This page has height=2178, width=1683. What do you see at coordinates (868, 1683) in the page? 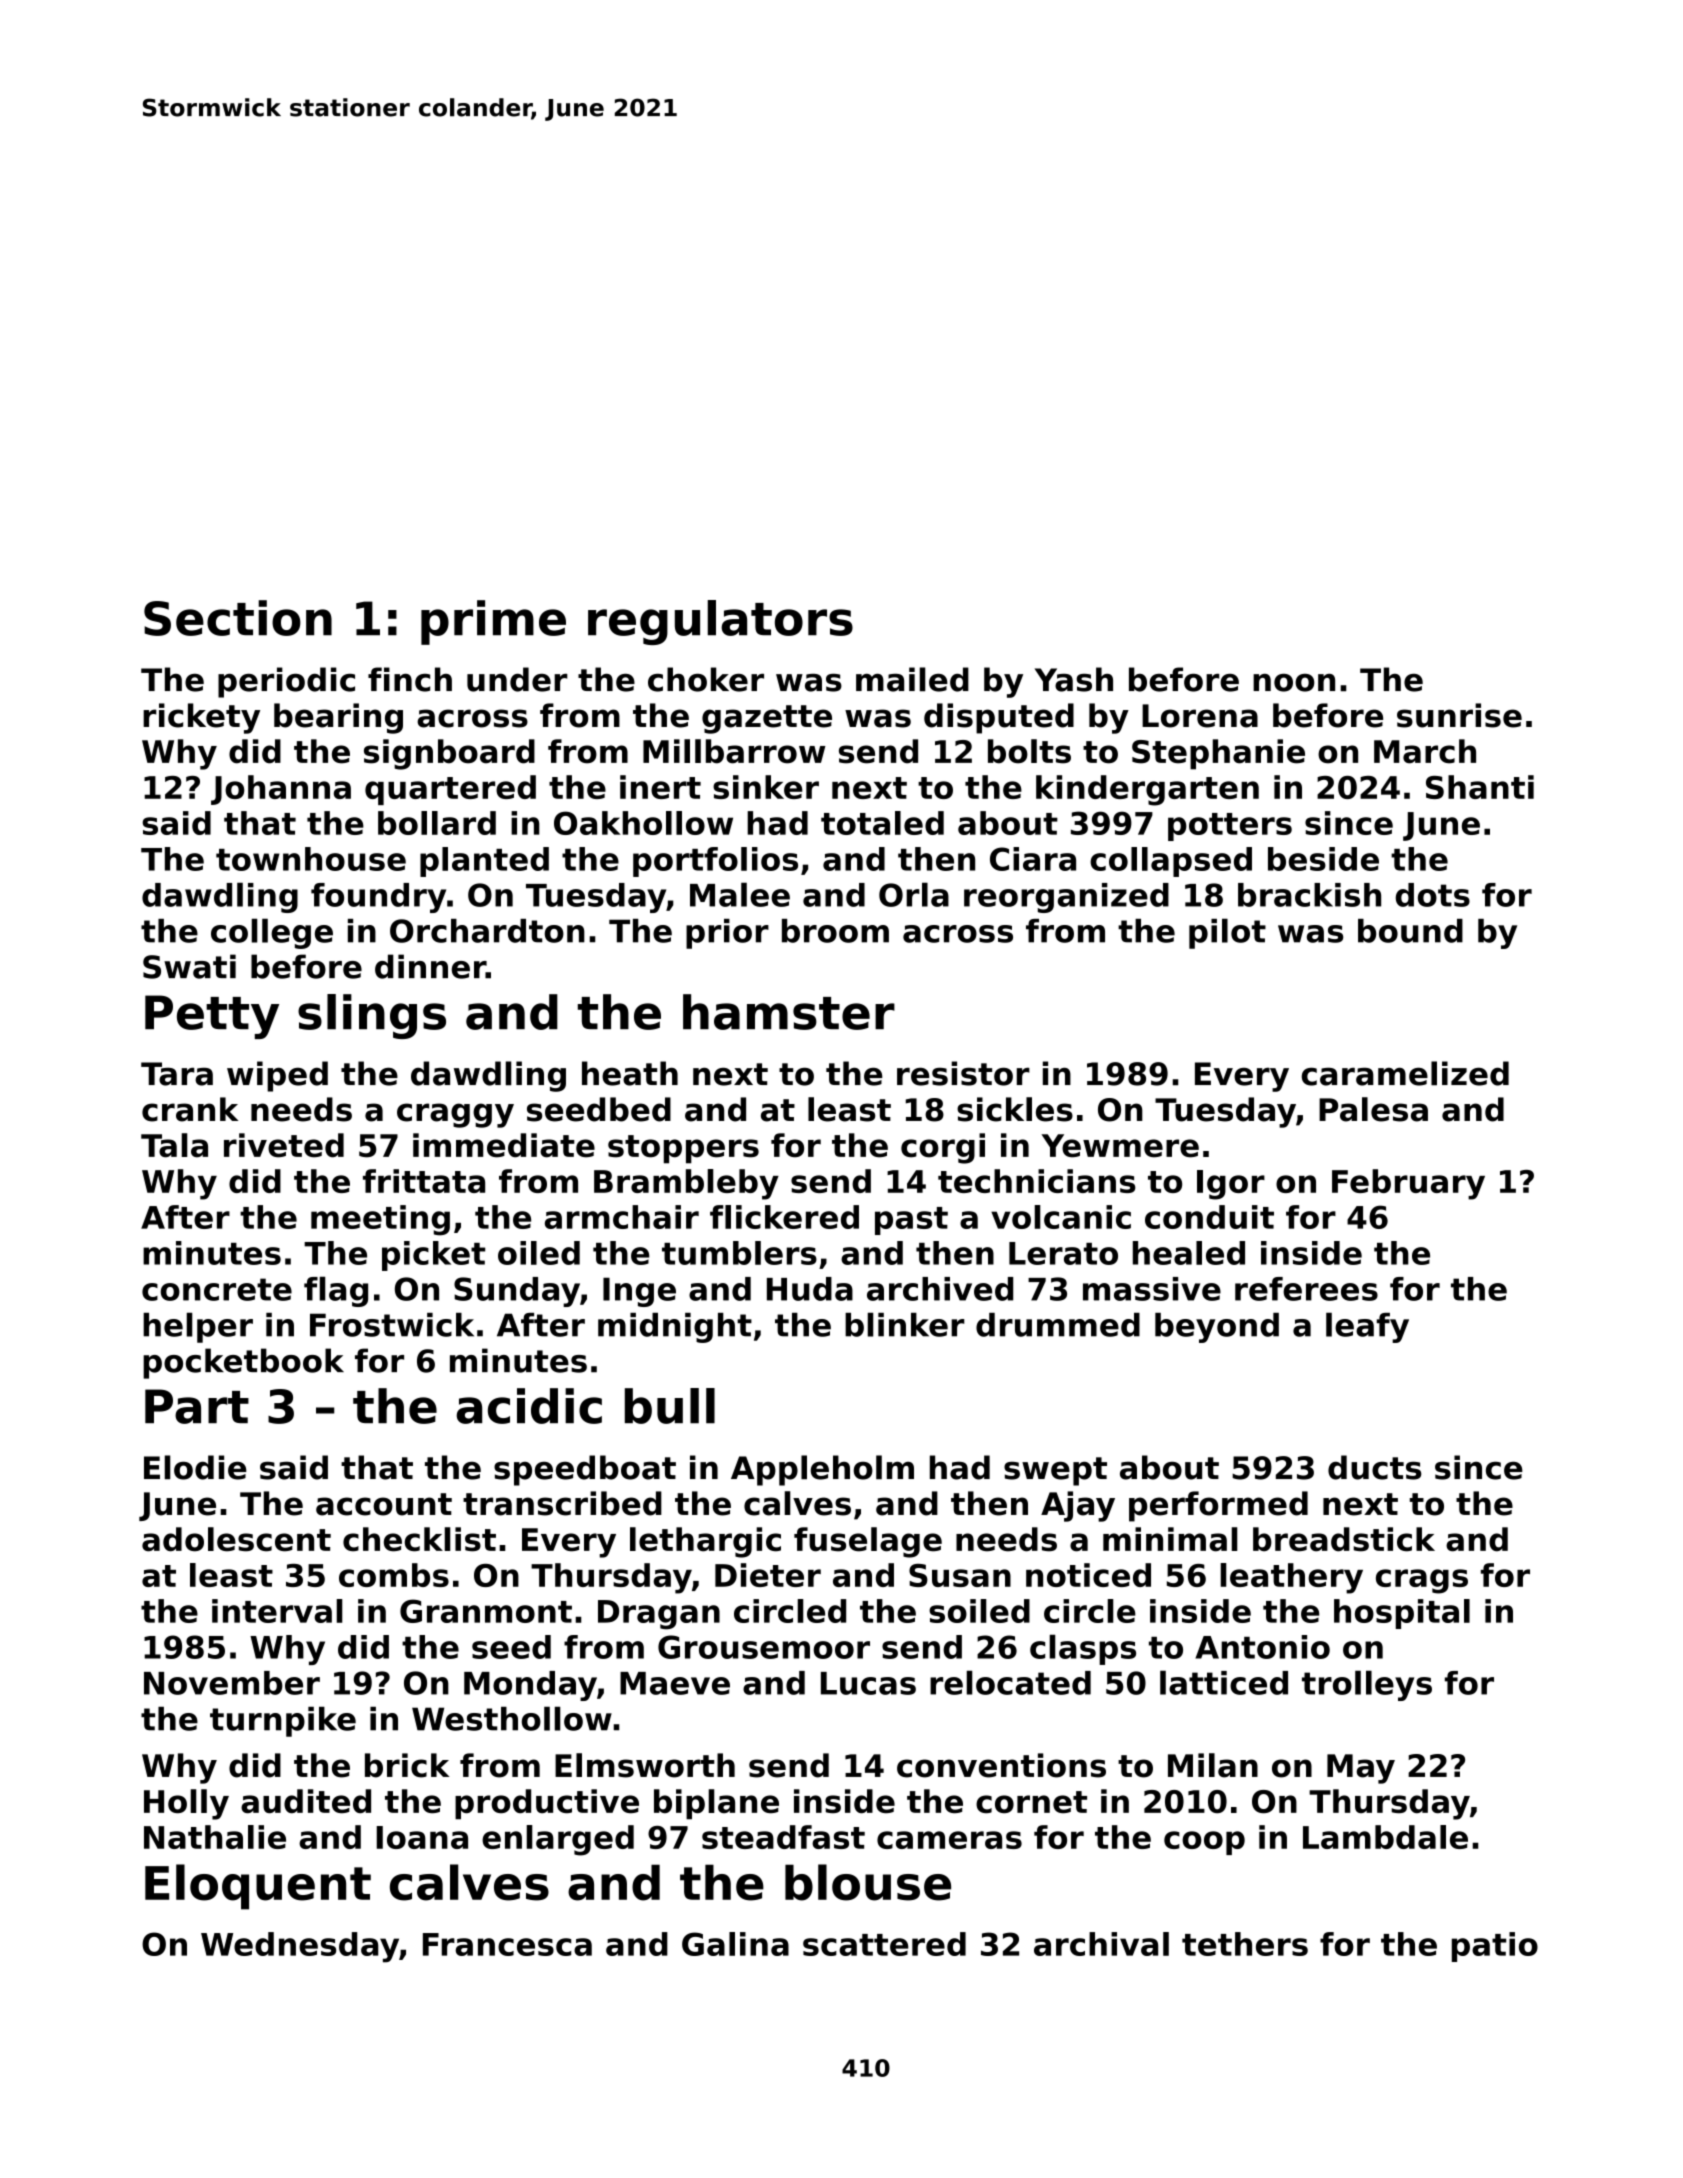
I see `Lucas` at bounding box center [868, 1683].
